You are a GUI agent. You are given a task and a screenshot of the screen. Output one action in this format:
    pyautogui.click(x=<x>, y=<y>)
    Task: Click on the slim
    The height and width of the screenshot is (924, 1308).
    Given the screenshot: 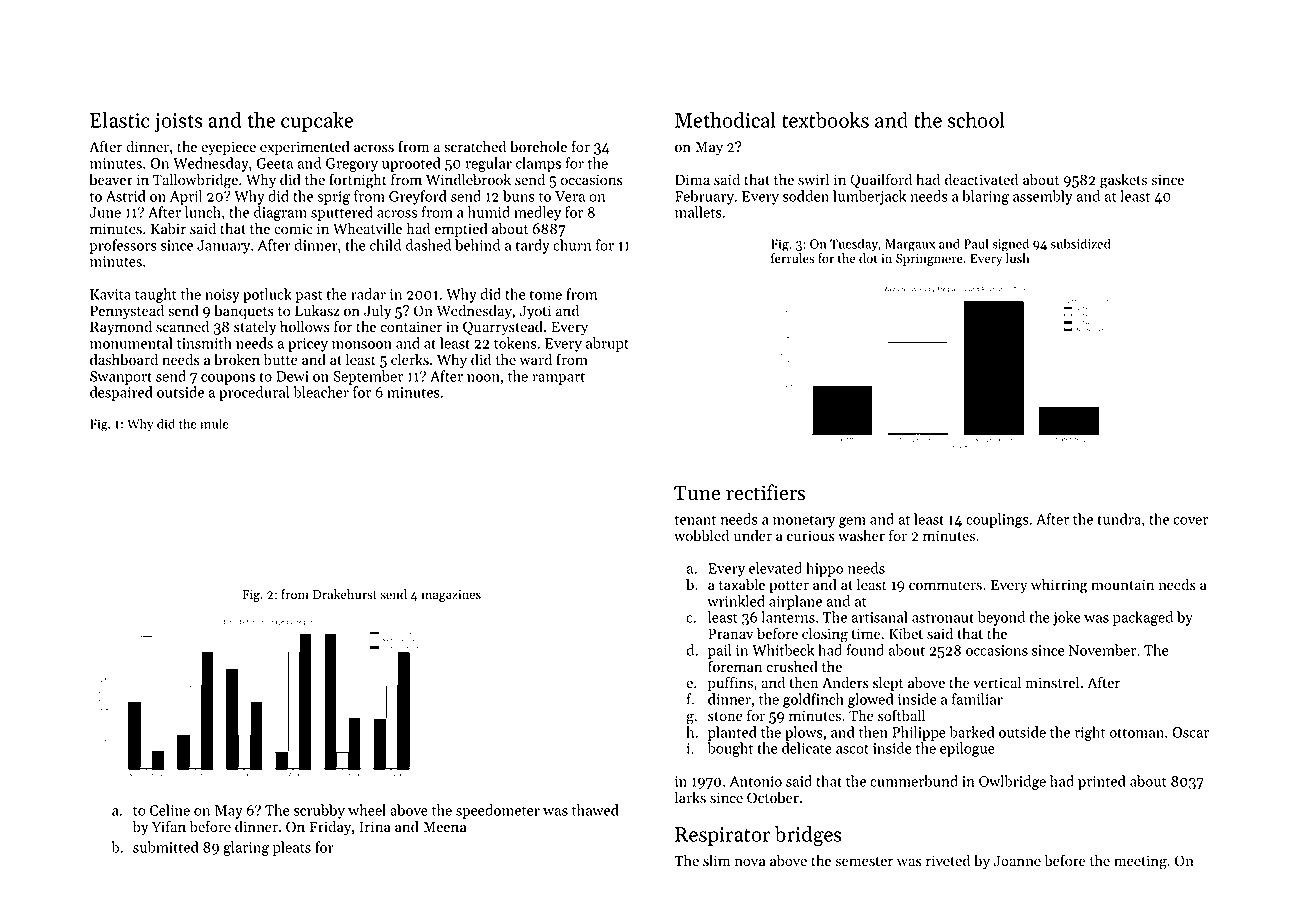 What is the action you would take?
    pyautogui.click(x=716, y=860)
